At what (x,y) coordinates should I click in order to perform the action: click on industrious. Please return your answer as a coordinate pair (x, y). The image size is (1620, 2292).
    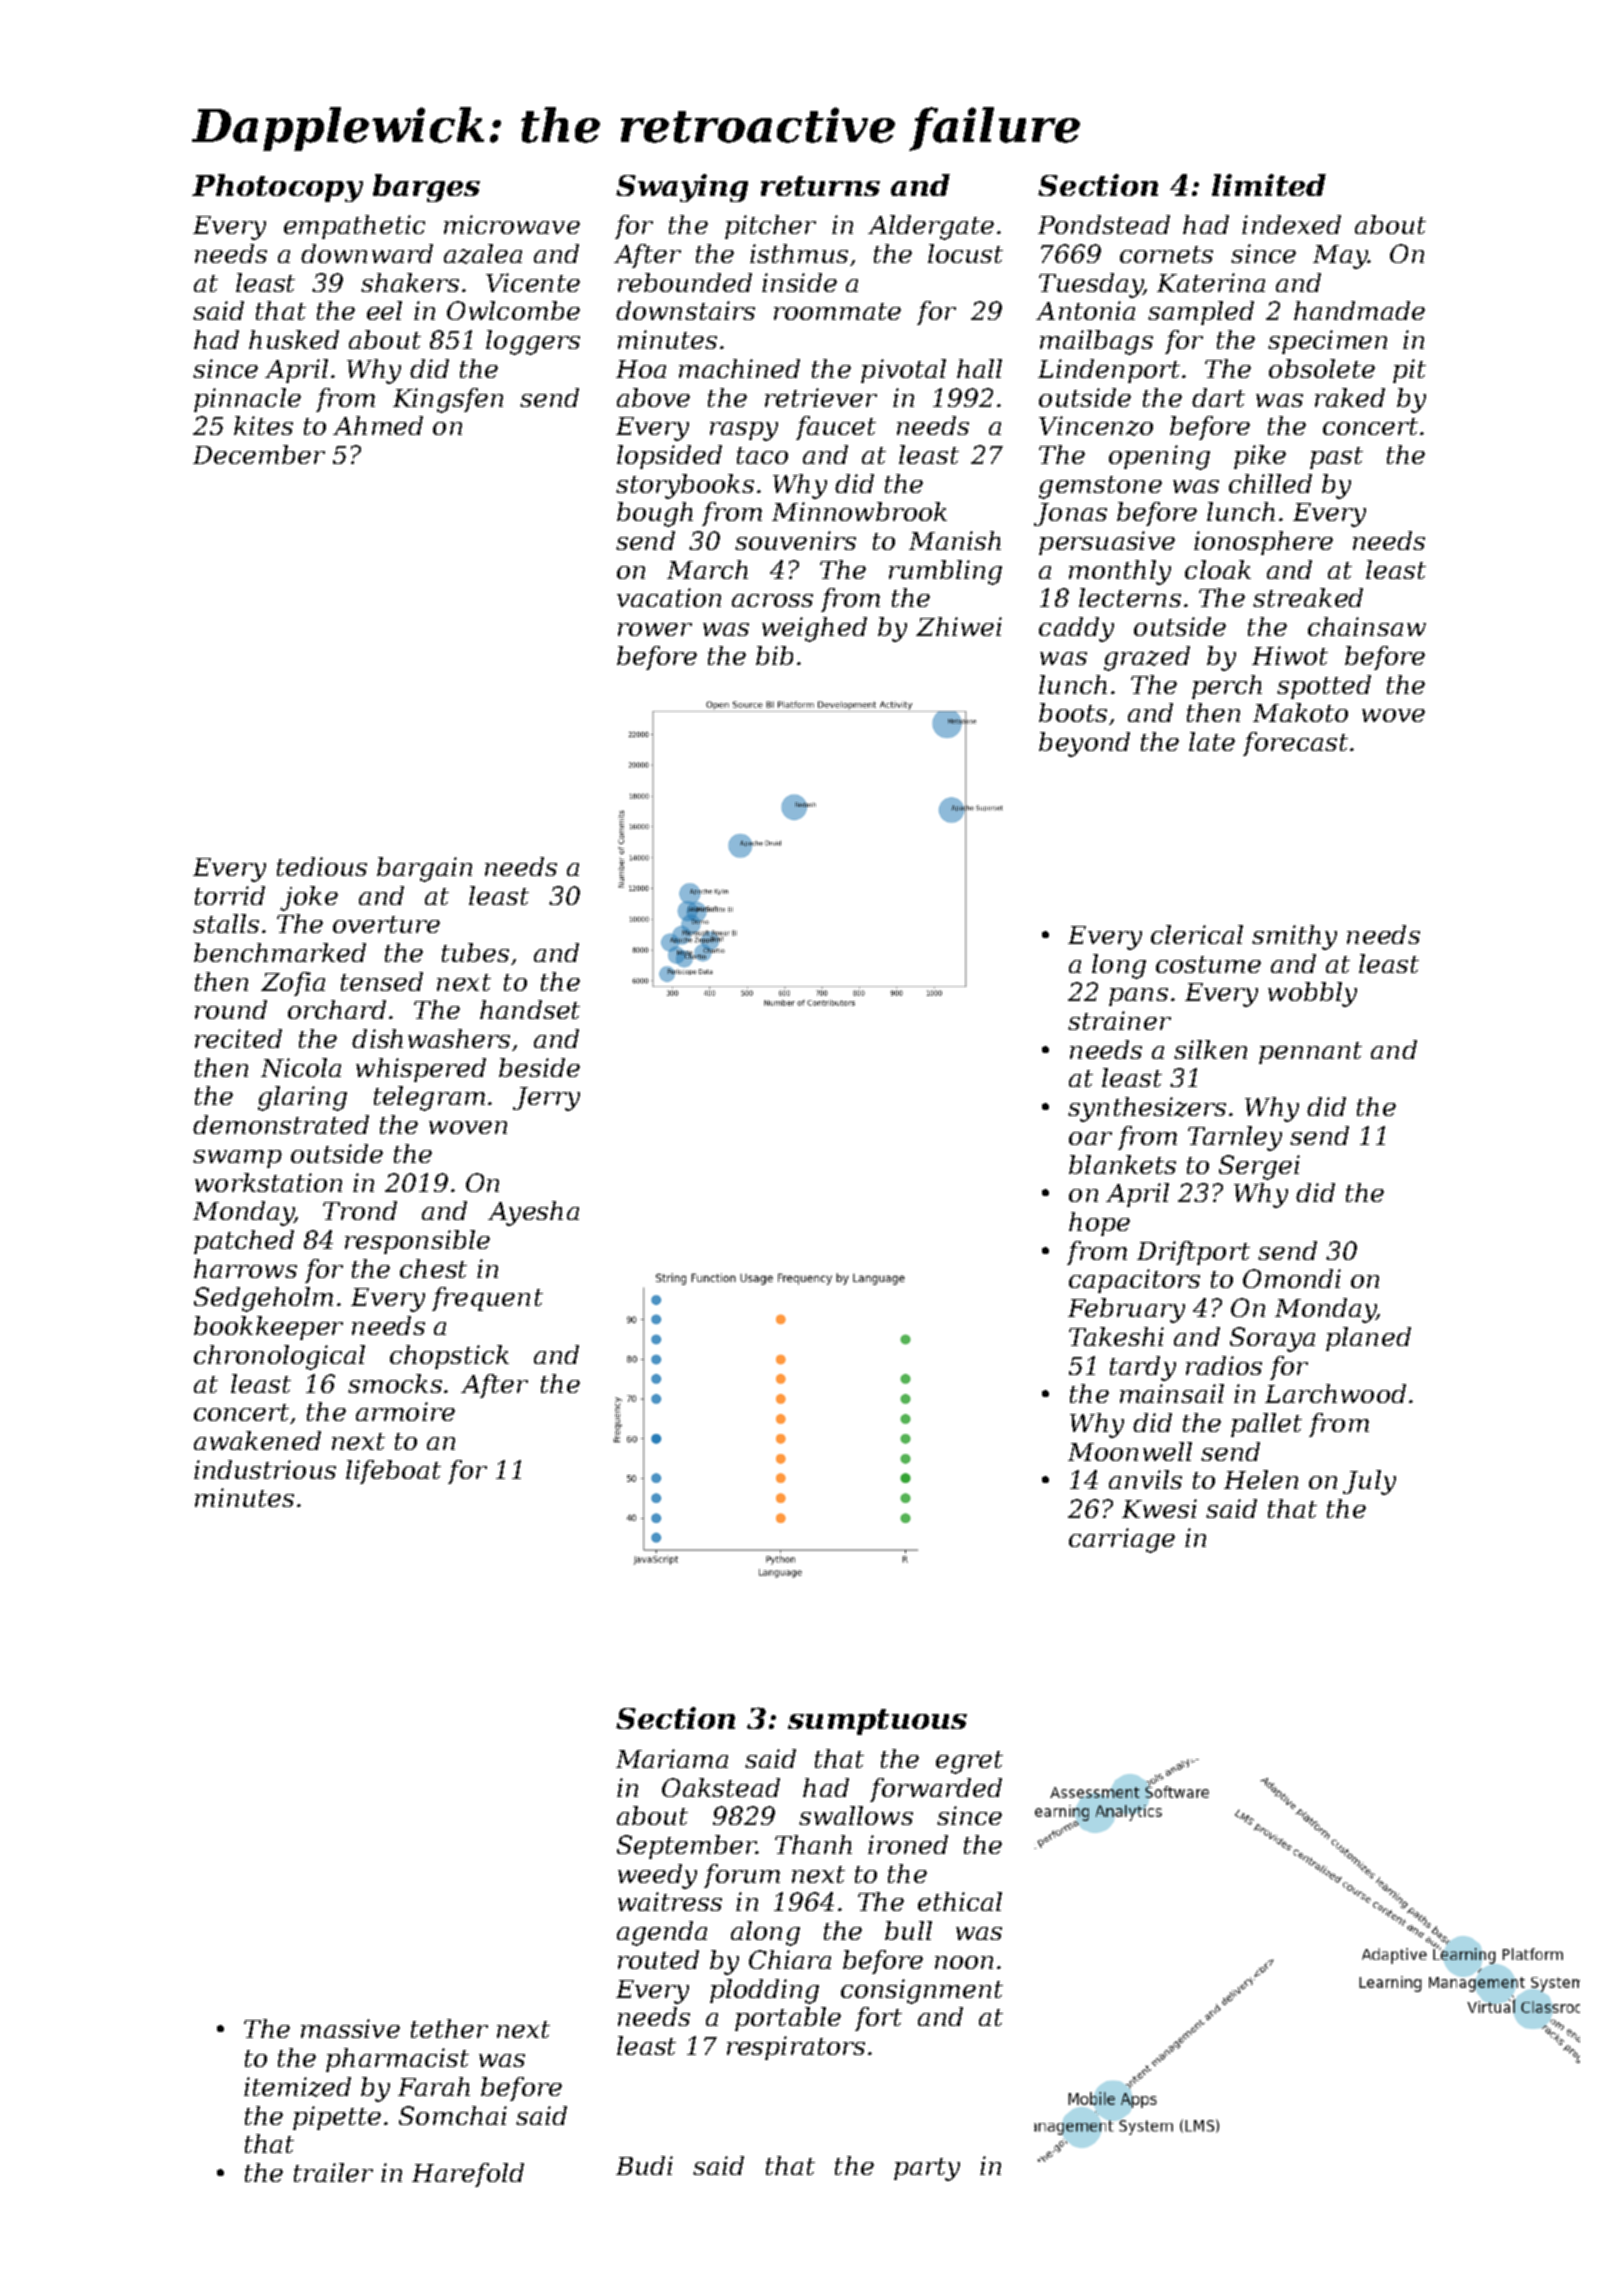
    Looking at the image, I should click on (265, 1469).
